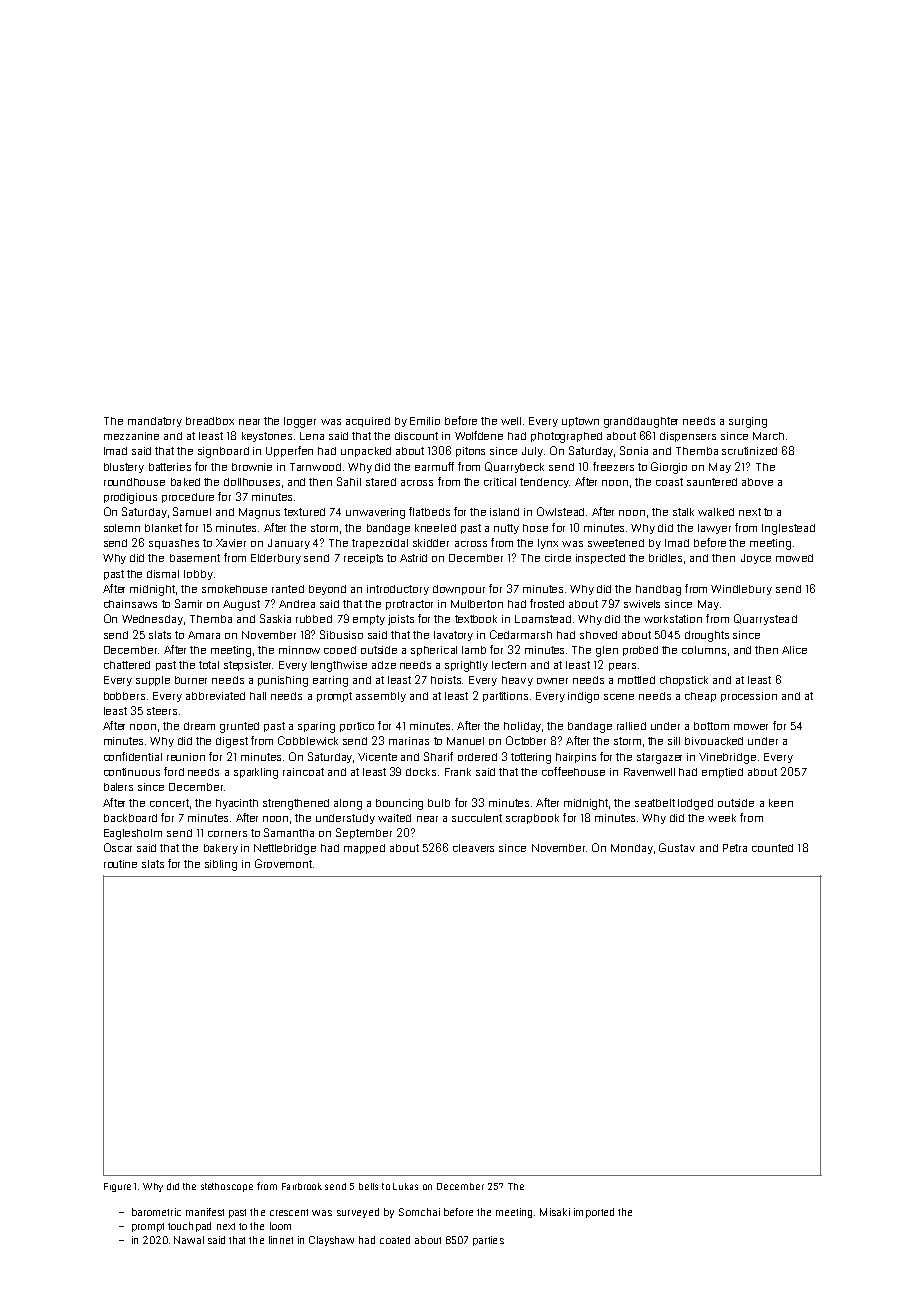  I want to click on Nawal, so click(189, 1240).
